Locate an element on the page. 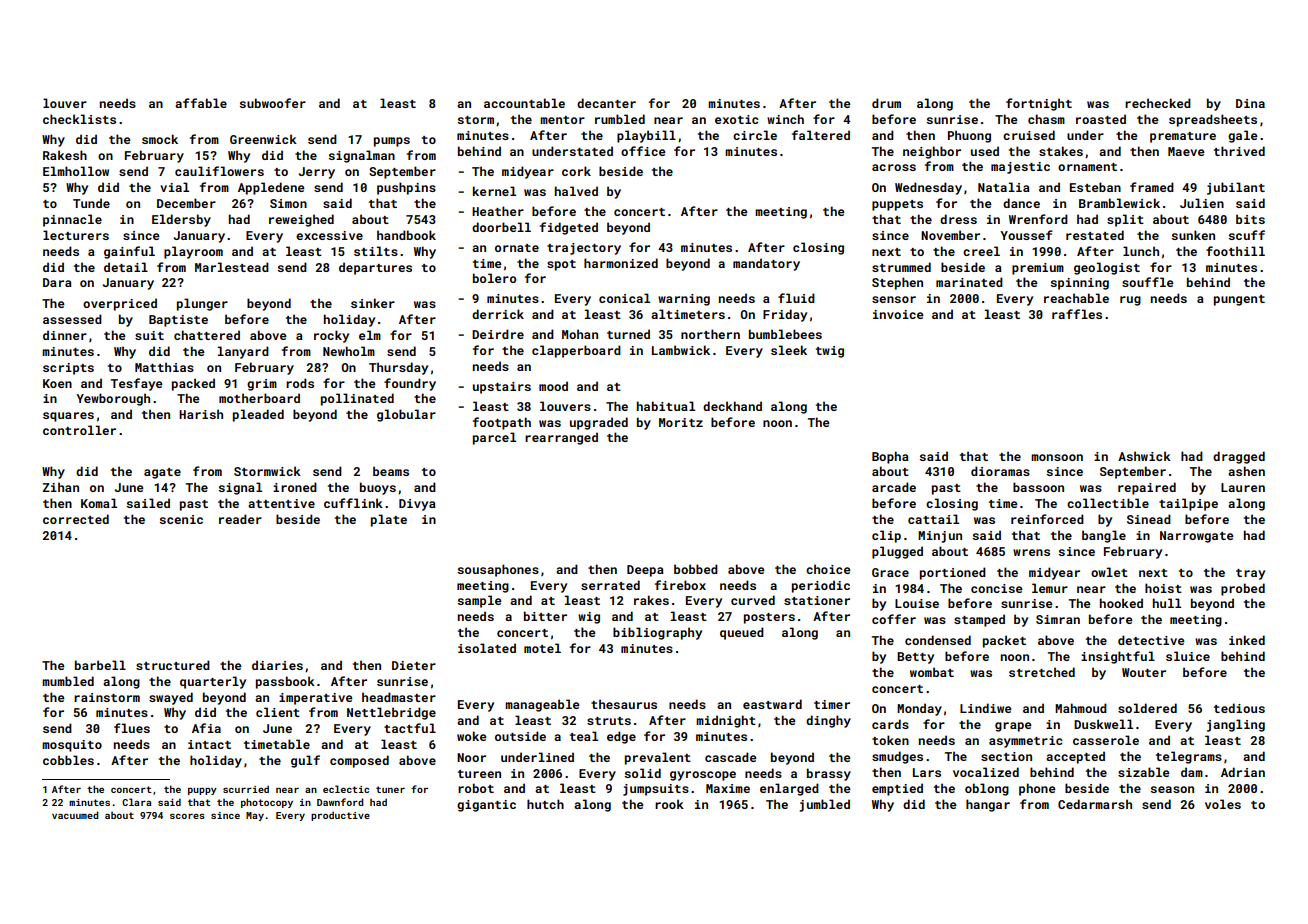 This page has height=924, width=1308. queued is located at coordinates (742, 633).
